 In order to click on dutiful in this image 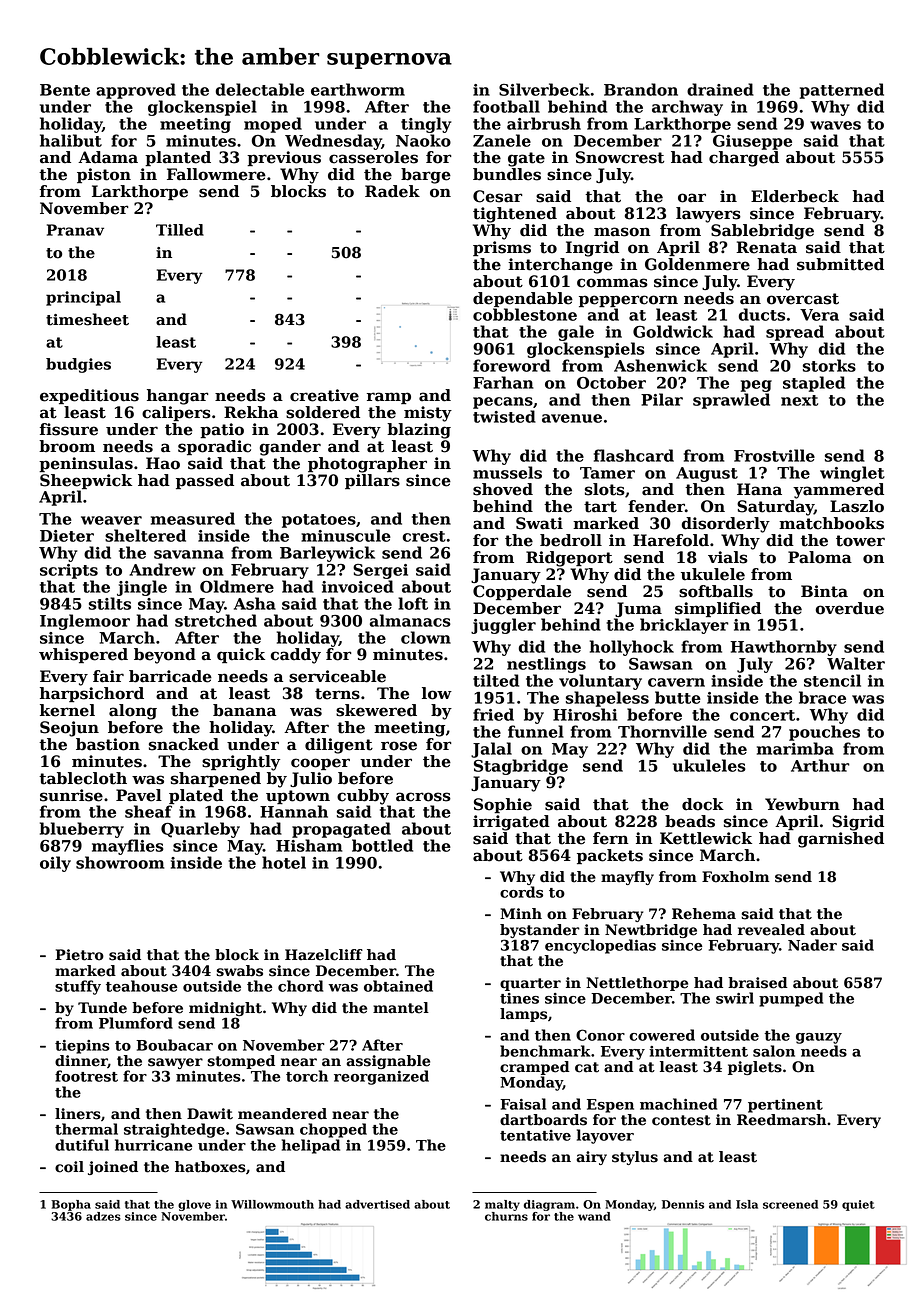, I will do `click(82, 1145)`.
